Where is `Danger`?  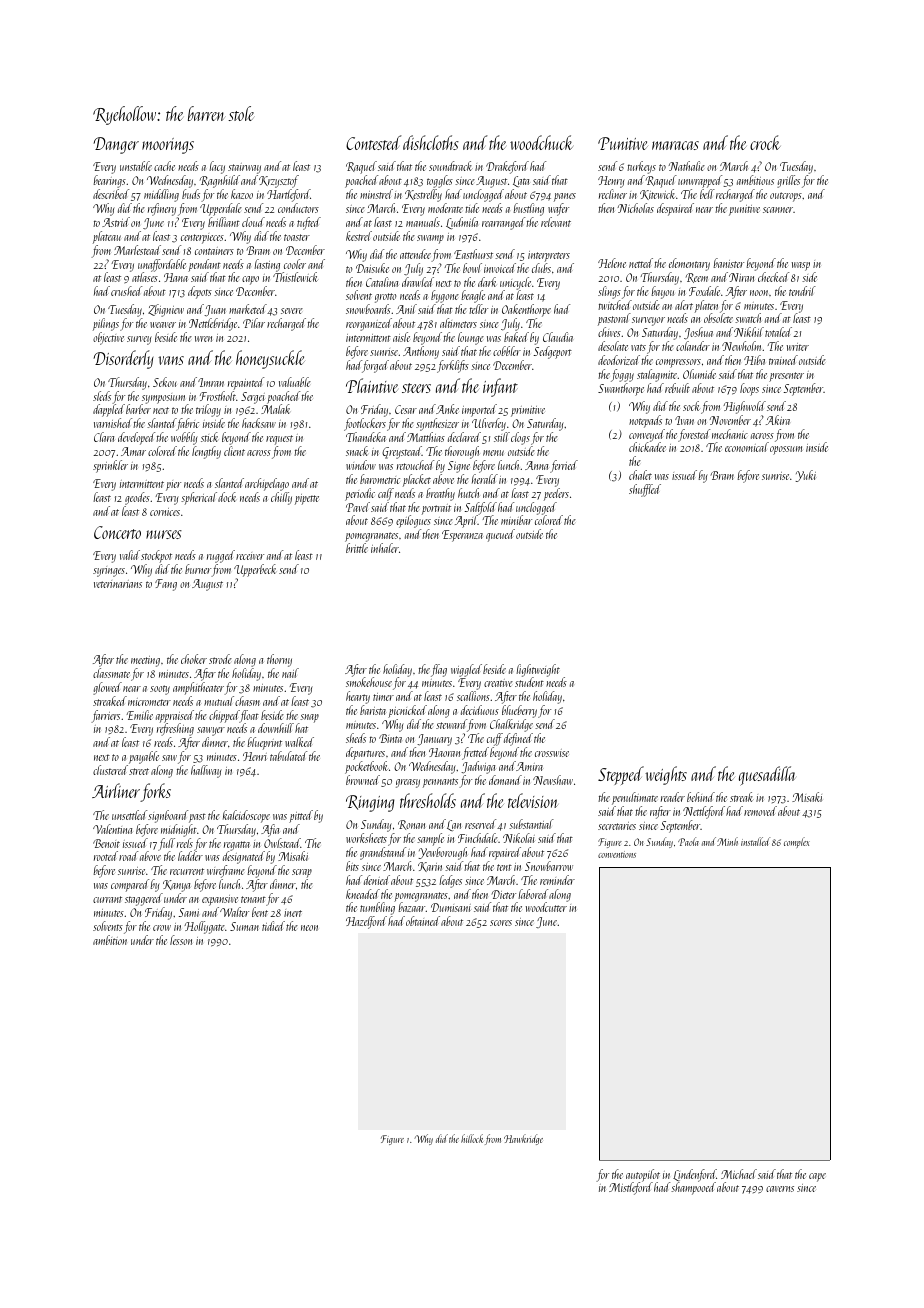
Danger is located at coordinates (116, 145).
